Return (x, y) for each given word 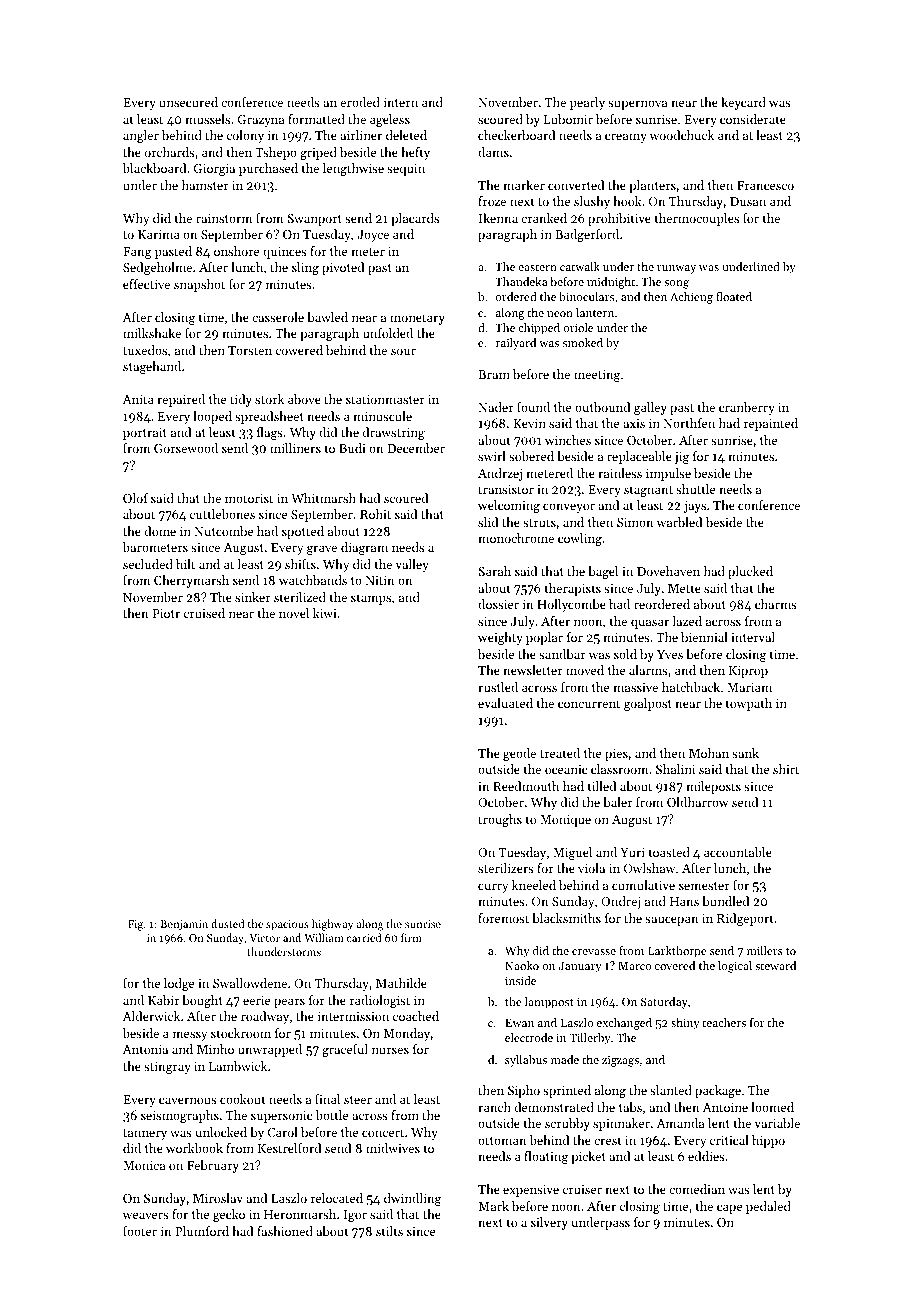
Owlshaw (649, 868)
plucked (750, 572)
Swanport (314, 220)
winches (568, 440)
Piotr (166, 613)
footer (140, 1231)
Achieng (691, 298)
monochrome (516, 538)
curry (493, 888)
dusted (227, 923)
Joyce (373, 236)
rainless (620, 473)
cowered (299, 350)
